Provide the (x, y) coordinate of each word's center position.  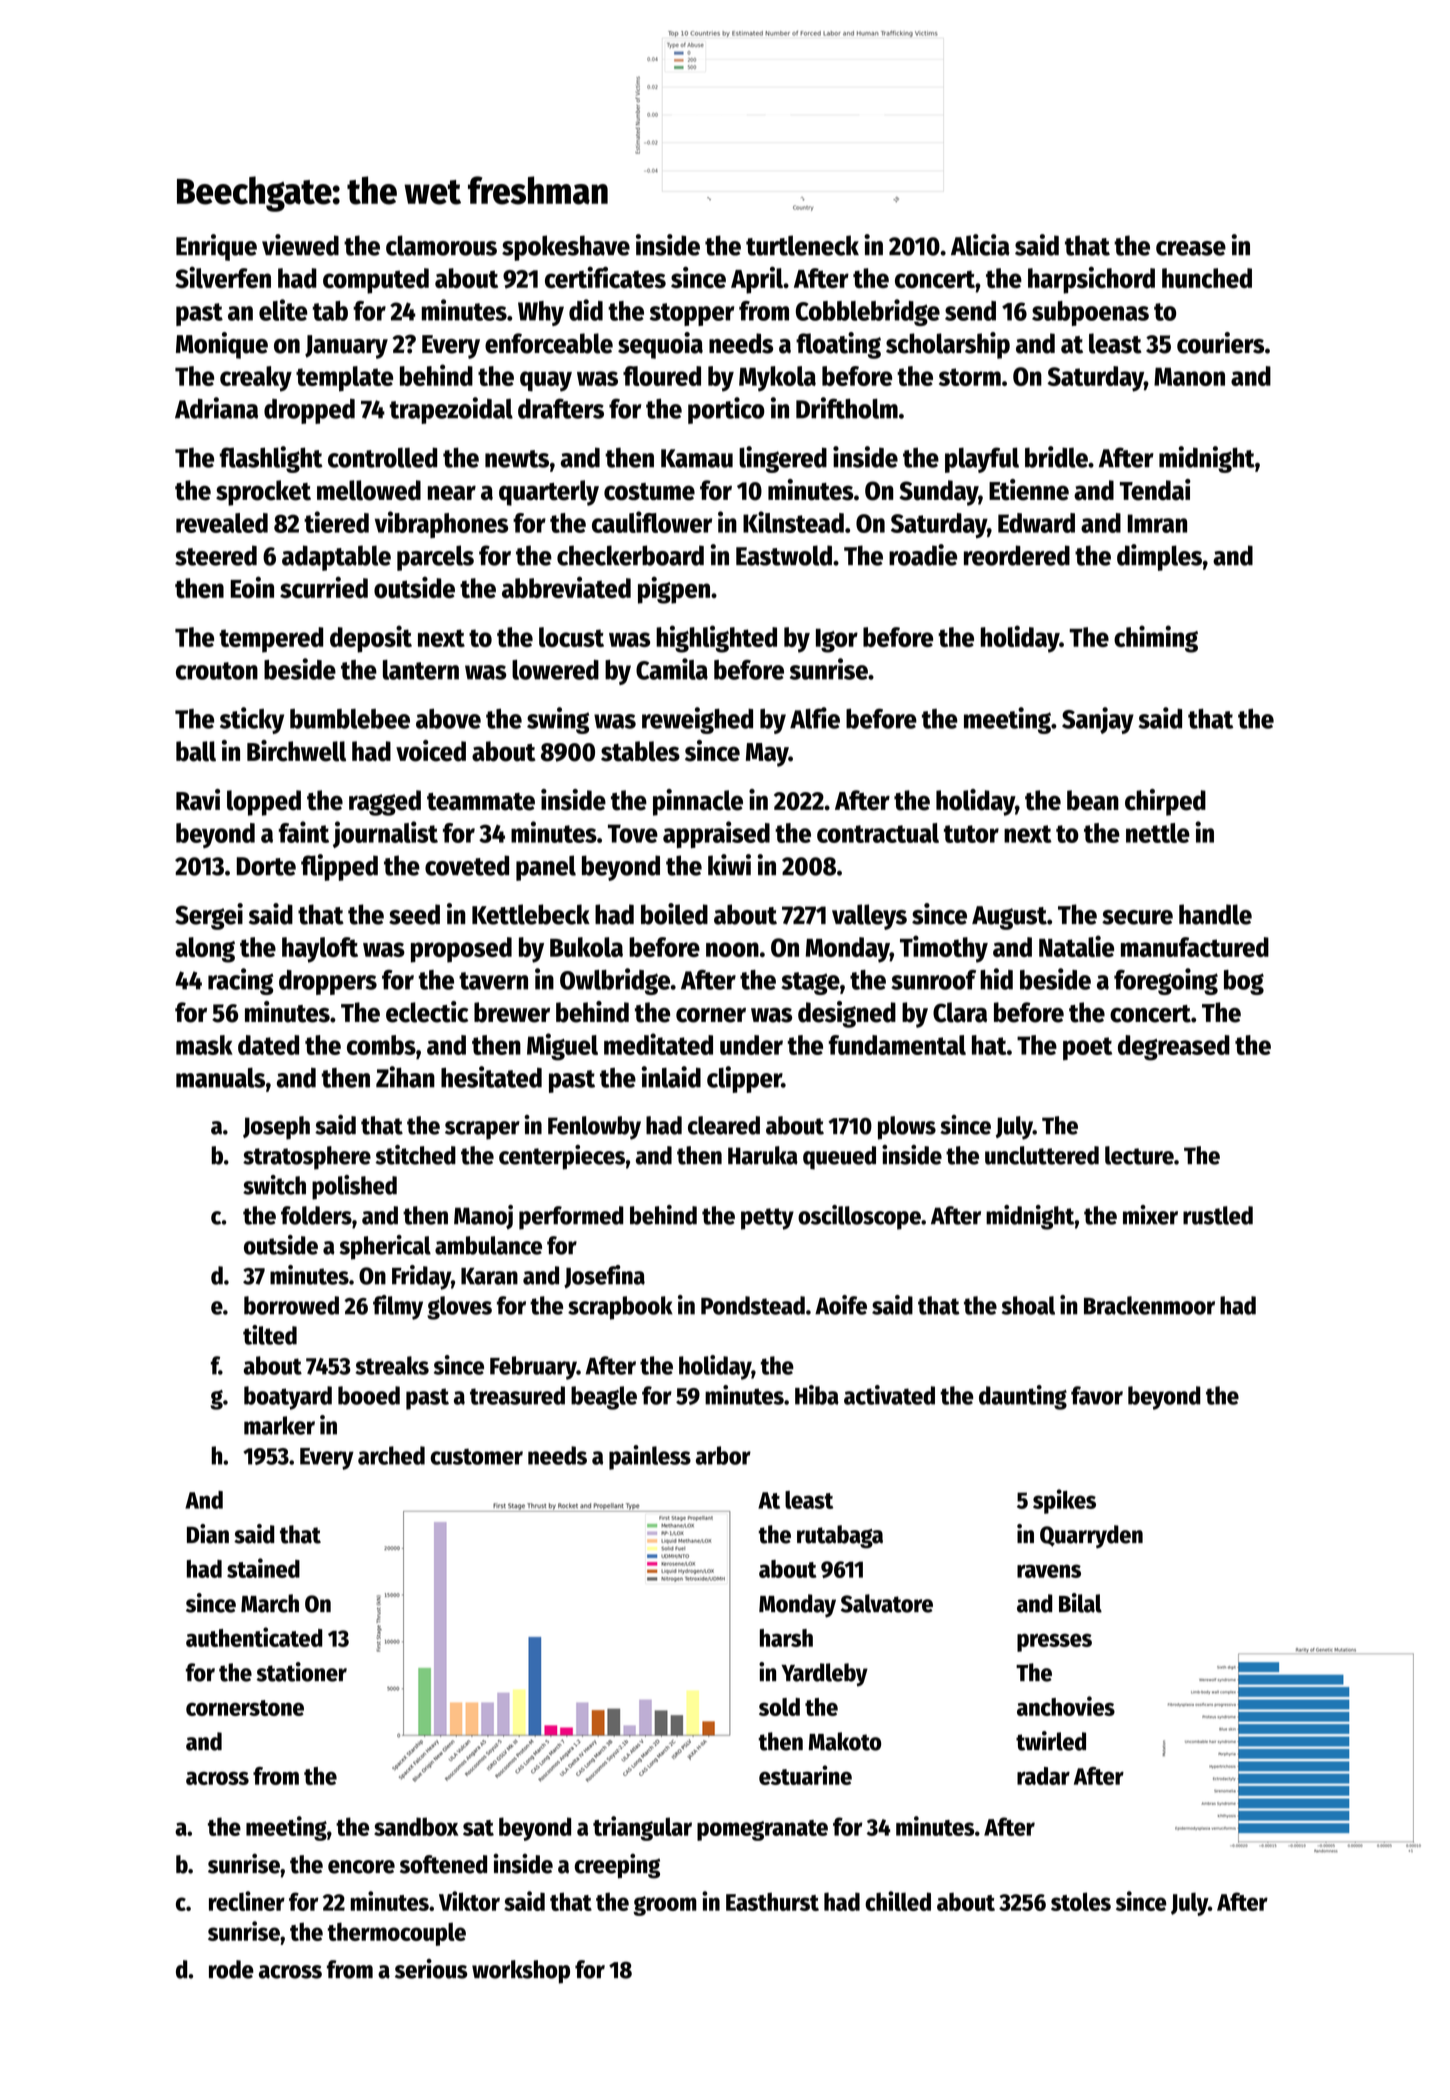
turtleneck (802, 245)
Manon (1189, 376)
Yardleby (824, 1675)
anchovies (1066, 1706)
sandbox (416, 1826)
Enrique (216, 247)
